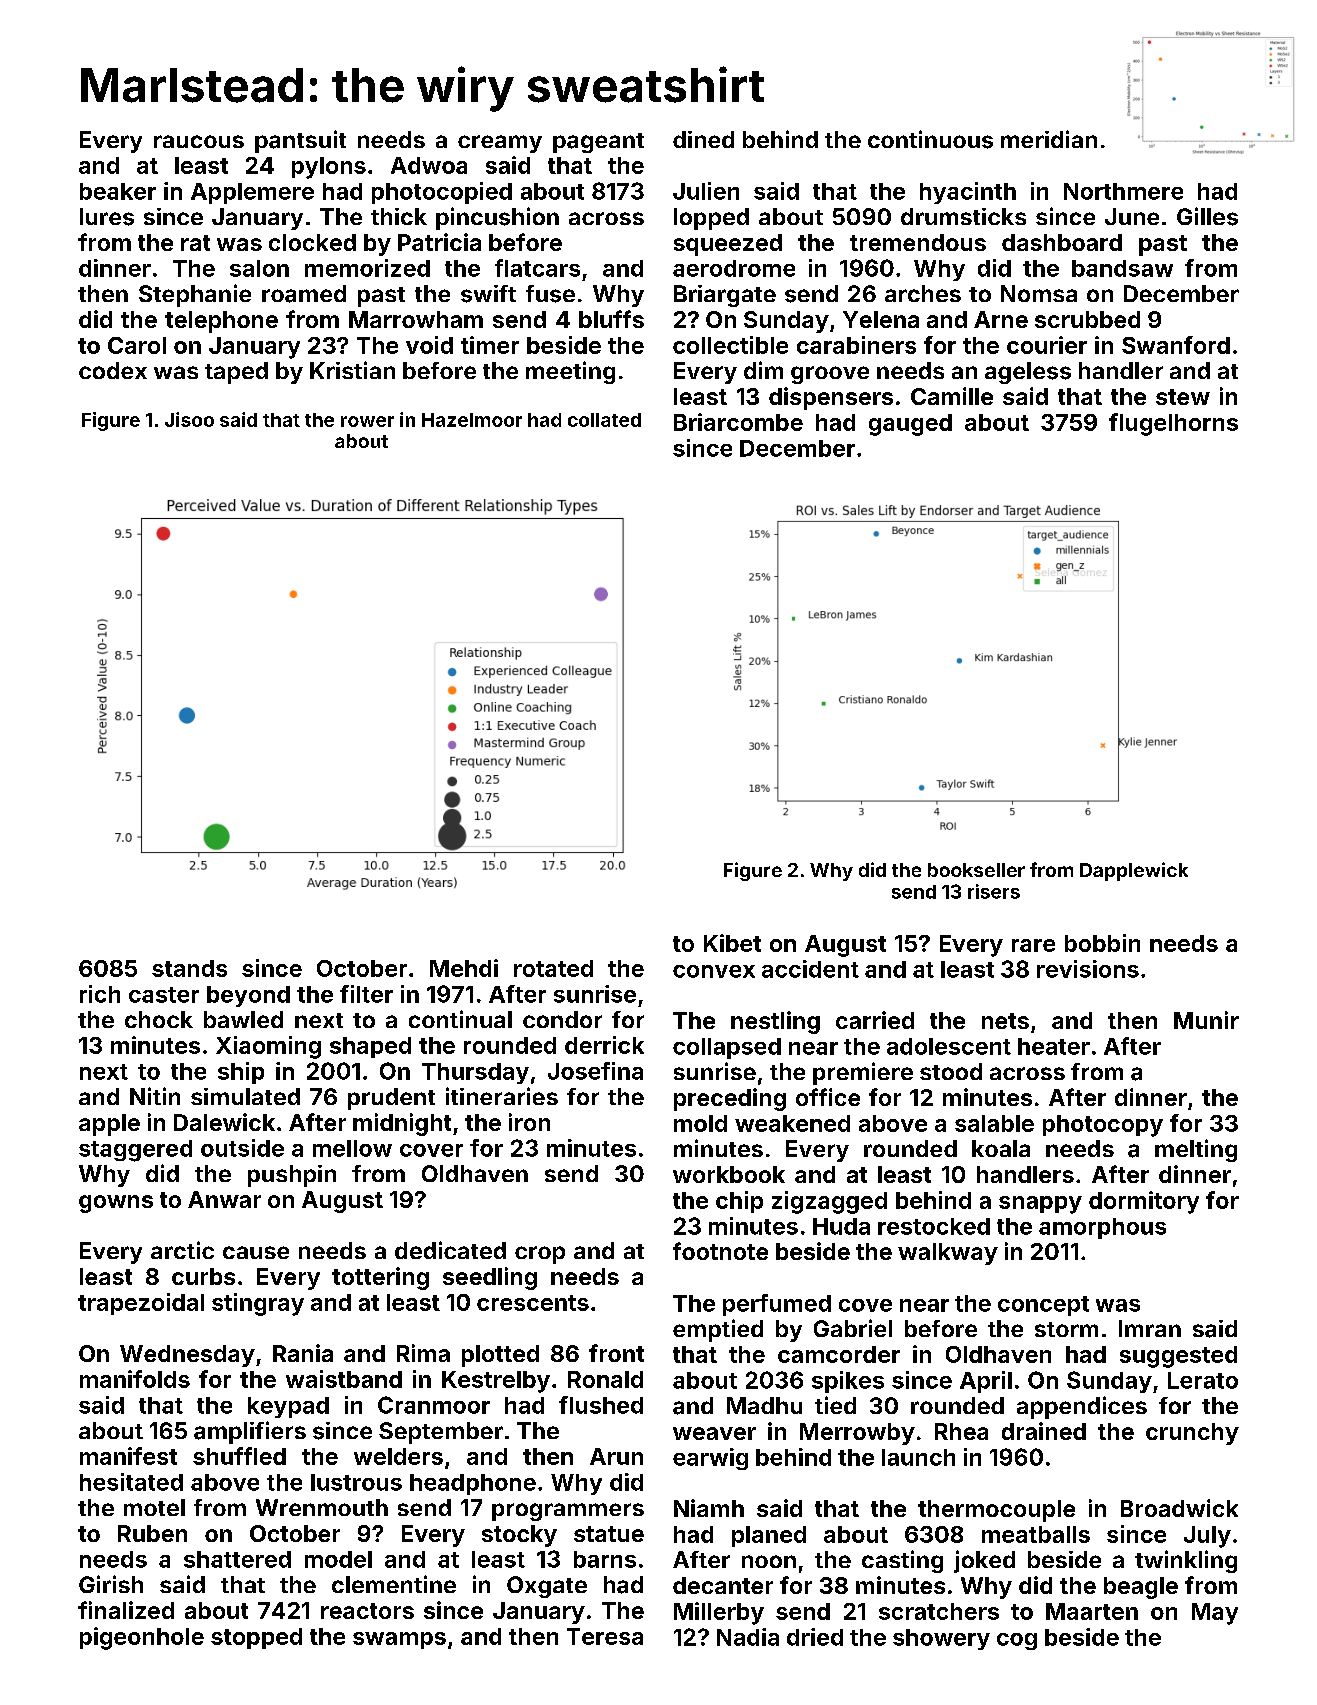 The image size is (1317, 1705). I want to click on Kibet, so click(732, 943).
